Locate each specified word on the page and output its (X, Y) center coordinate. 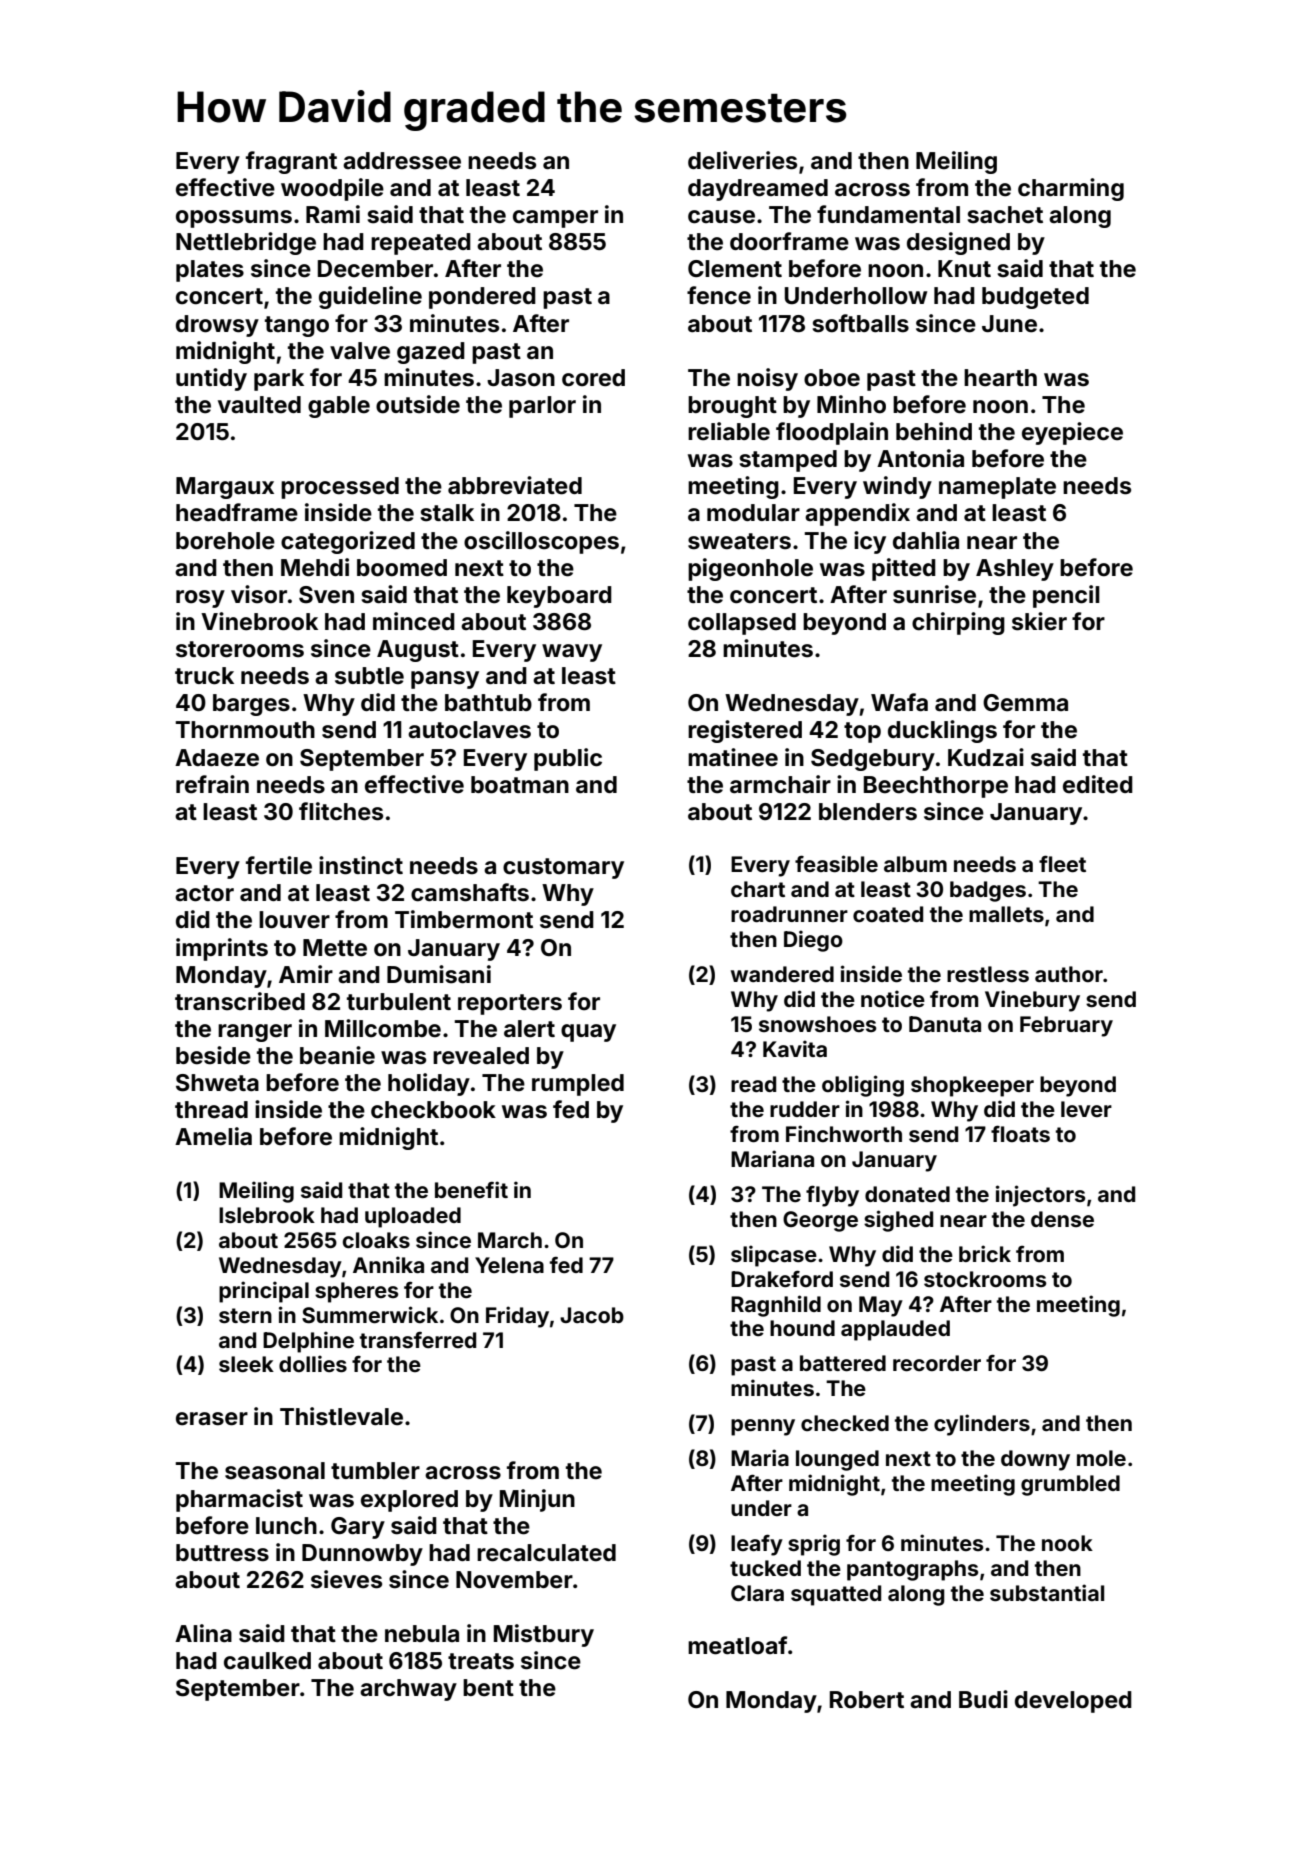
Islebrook (267, 1215)
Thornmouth (245, 730)
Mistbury (544, 1635)
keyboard (559, 597)
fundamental (888, 214)
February (1066, 1026)
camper (555, 219)
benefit (471, 1189)
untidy (211, 379)
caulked (267, 1661)
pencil (1066, 596)
